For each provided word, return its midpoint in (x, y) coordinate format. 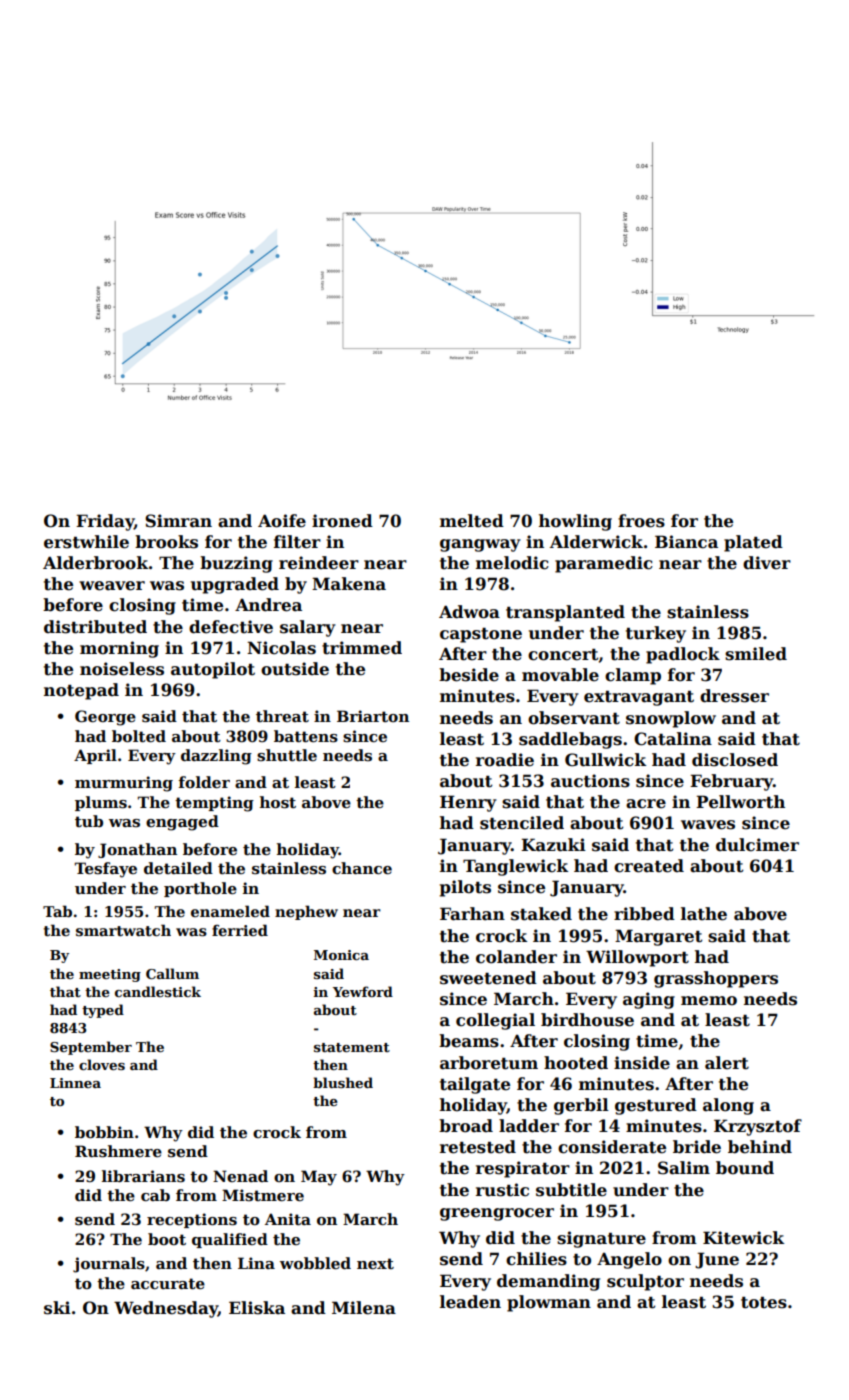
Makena (349, 584)
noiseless (122, 669)
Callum (172, 973)
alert (727, 1063)
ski (57, 1308)
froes (641, 521)
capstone (481, 635)
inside (642, 1063)
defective (231, 627)
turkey (656, 634)
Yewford (363, 991)
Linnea (75, 1083)
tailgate (475, 1085)
